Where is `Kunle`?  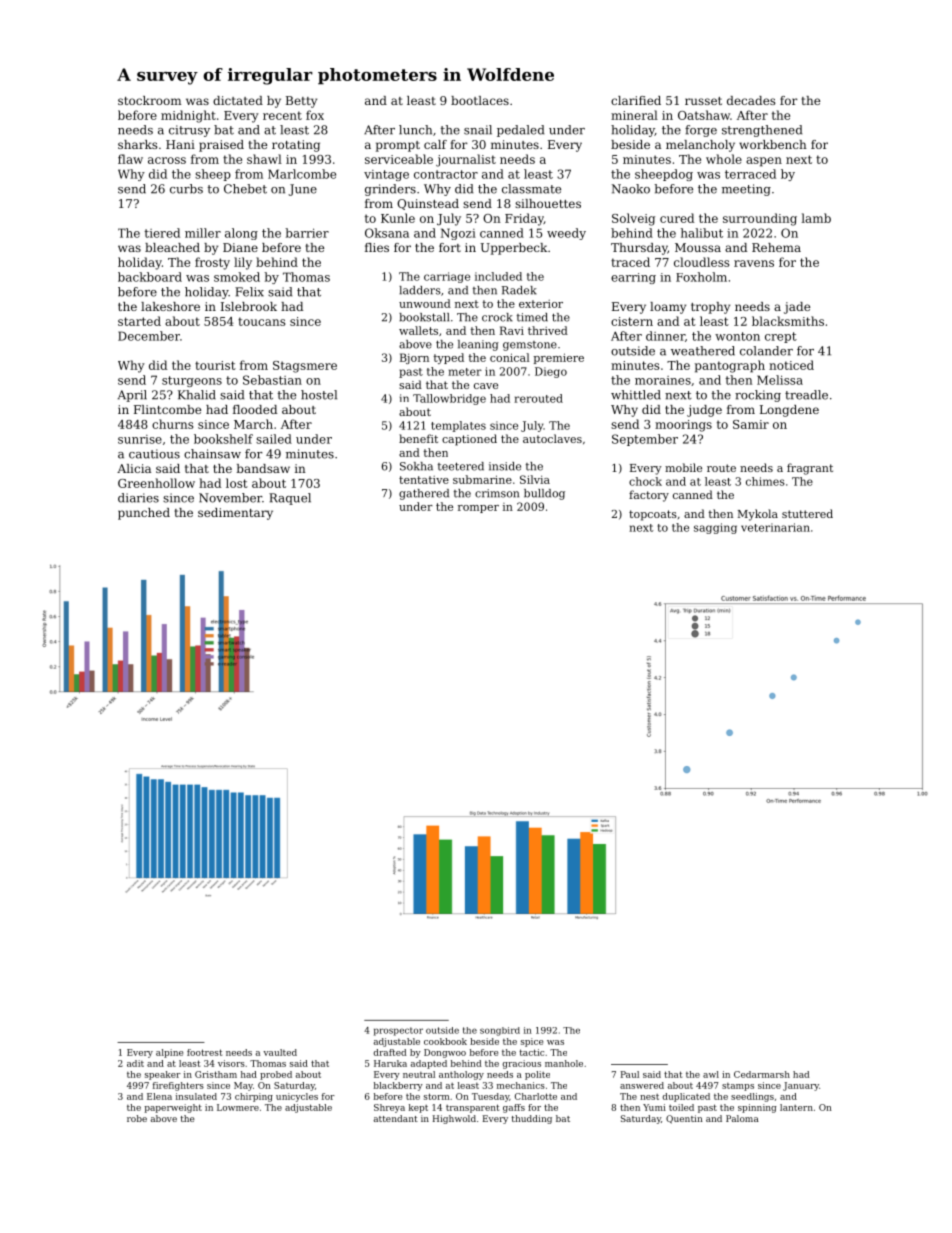
Kunle is located at coordinates (398, 218).
